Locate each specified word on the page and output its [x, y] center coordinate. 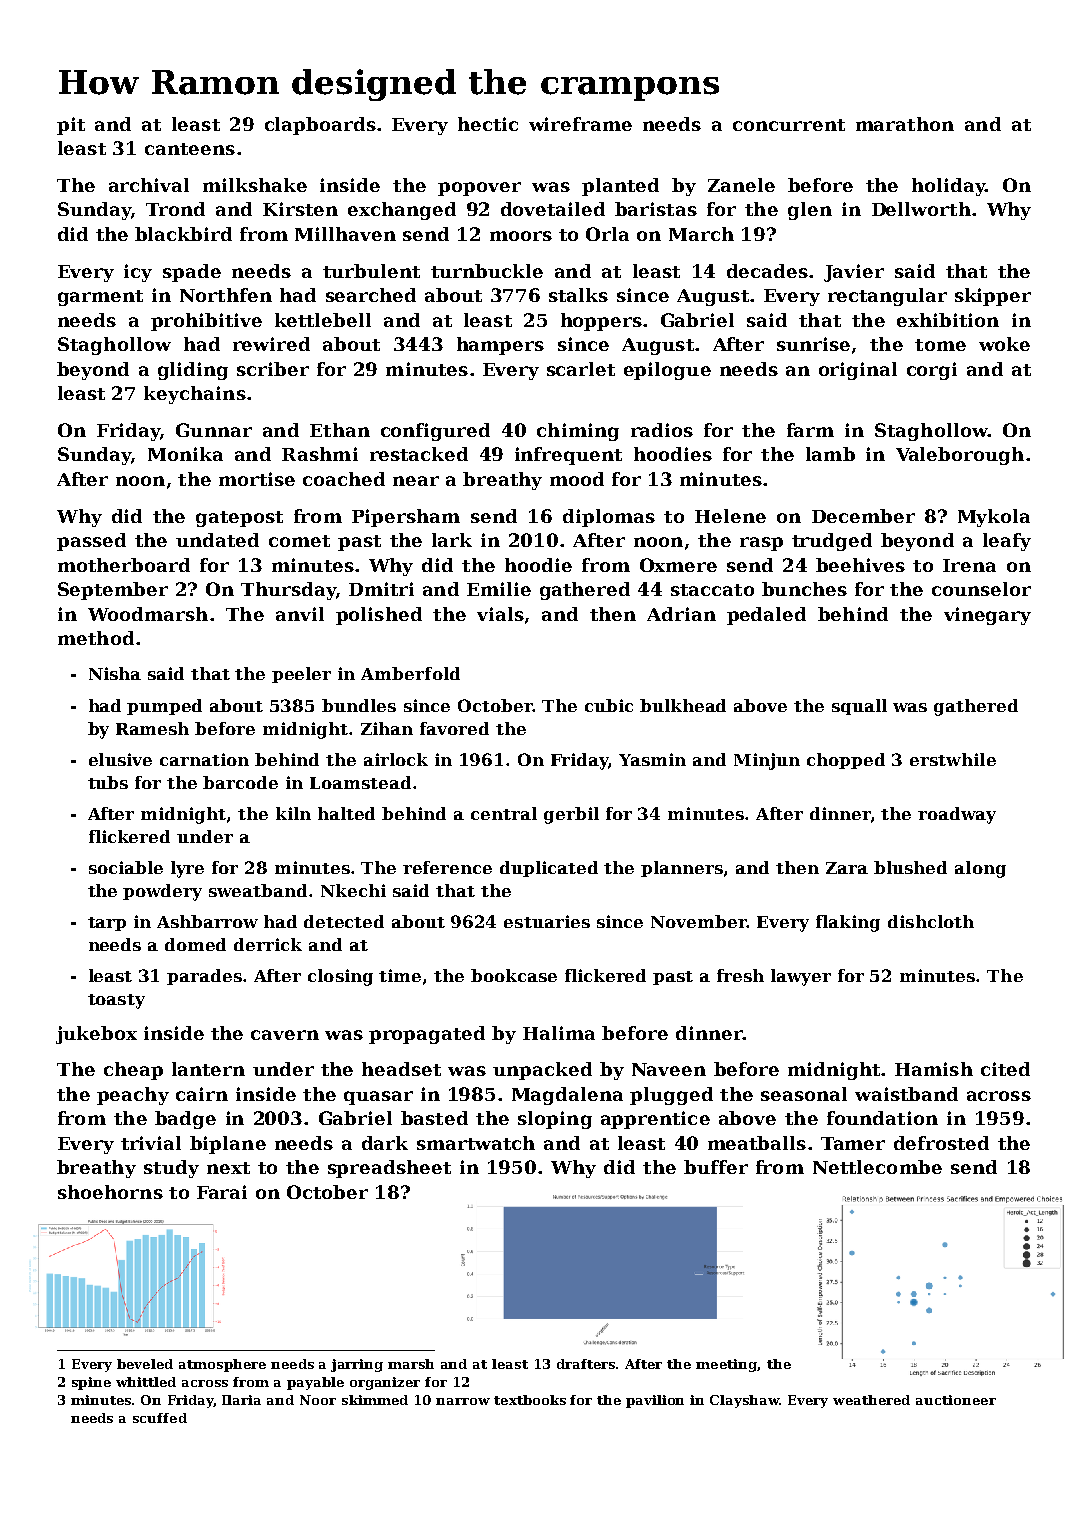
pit [71, 126]
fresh [740, 975]
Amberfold [410, 673]
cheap [133, 1071]
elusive [120, 759]
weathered [871, 1400]
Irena [969, 565]
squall [859, 707]
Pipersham [406, 518]
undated [217, 540]
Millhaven [345, 234]
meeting [726, 1365]
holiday [948, 187]
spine [91, 1383]
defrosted [941, 1143]
